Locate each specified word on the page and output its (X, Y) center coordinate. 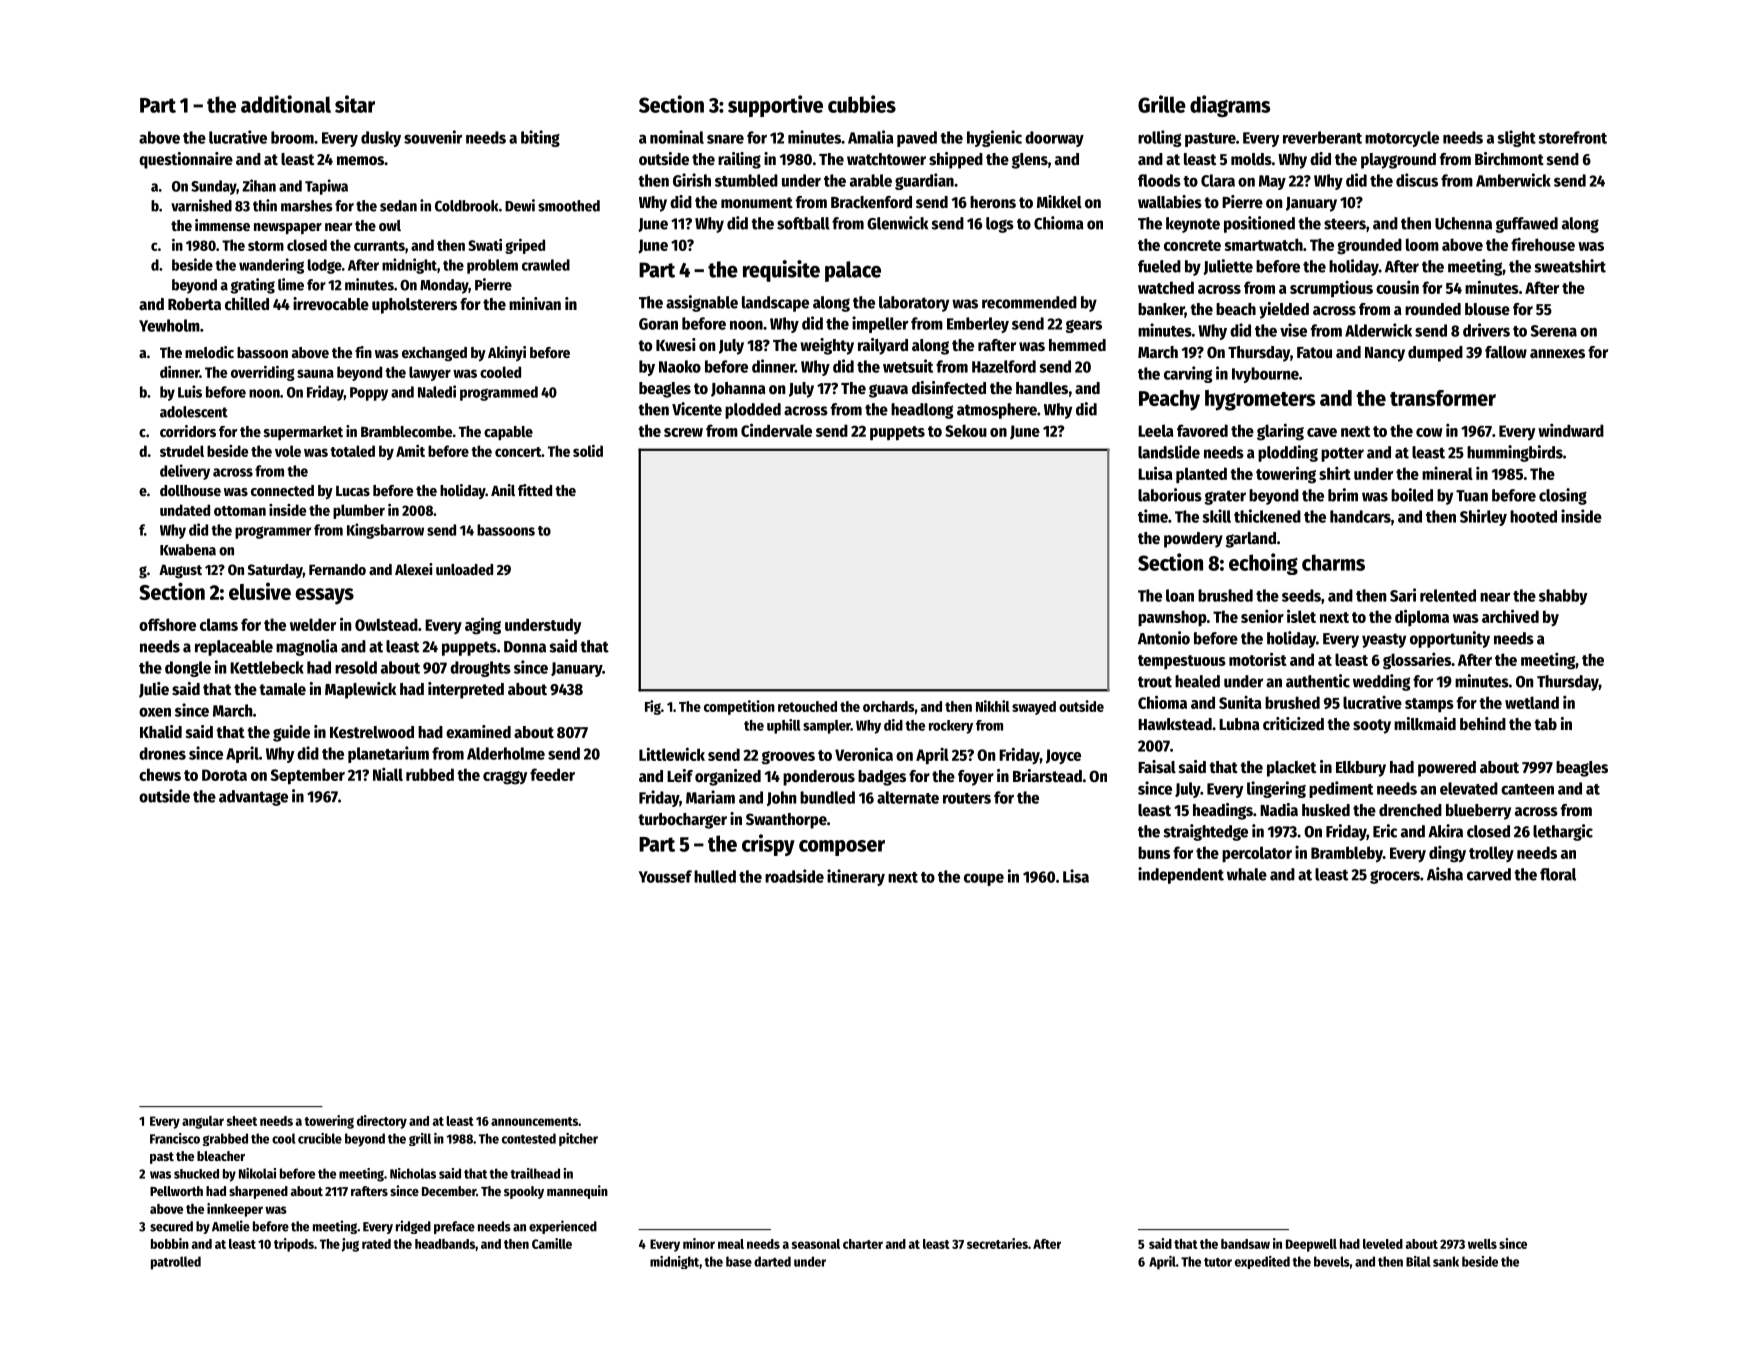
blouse (1487, 309)
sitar (355, 104)
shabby (1563, 597)
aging (483, 626)
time (1153, 516)
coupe (984, 879)
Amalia (871, 137)
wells (1482, 1244)
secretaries (997, 1243)
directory (382, 1122)
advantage (253, 798)
